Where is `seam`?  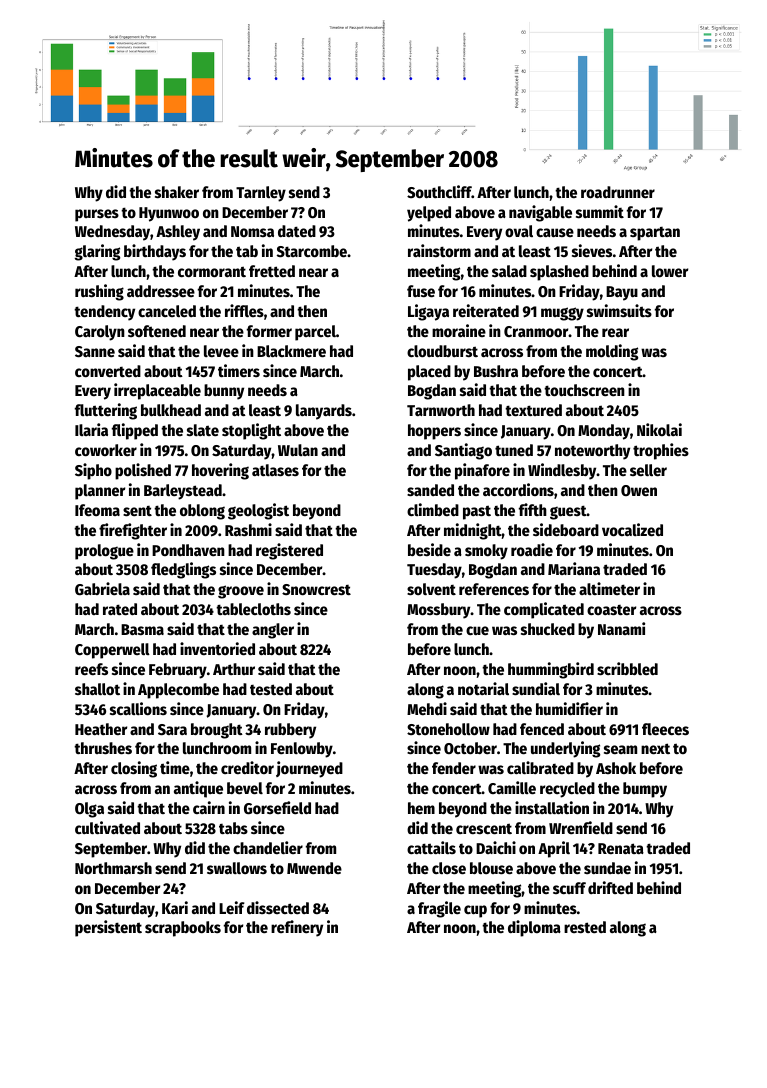
seam is located at coordinates (620, 749).
